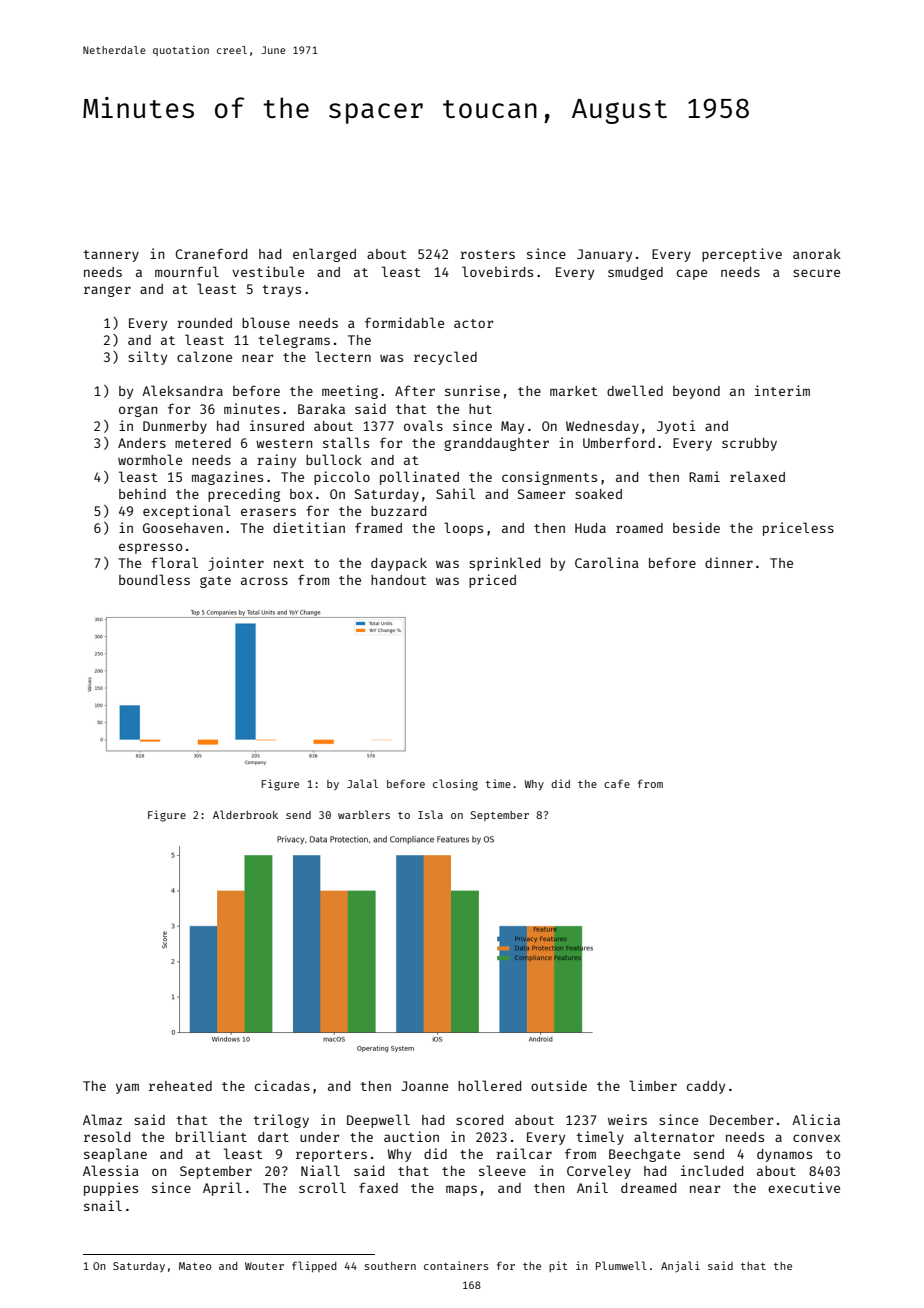 The height and width of the screenshot is (1308, 924). Describe the element at coordinates (487, 254) in the screenshot. I see `rosters` at that location.
